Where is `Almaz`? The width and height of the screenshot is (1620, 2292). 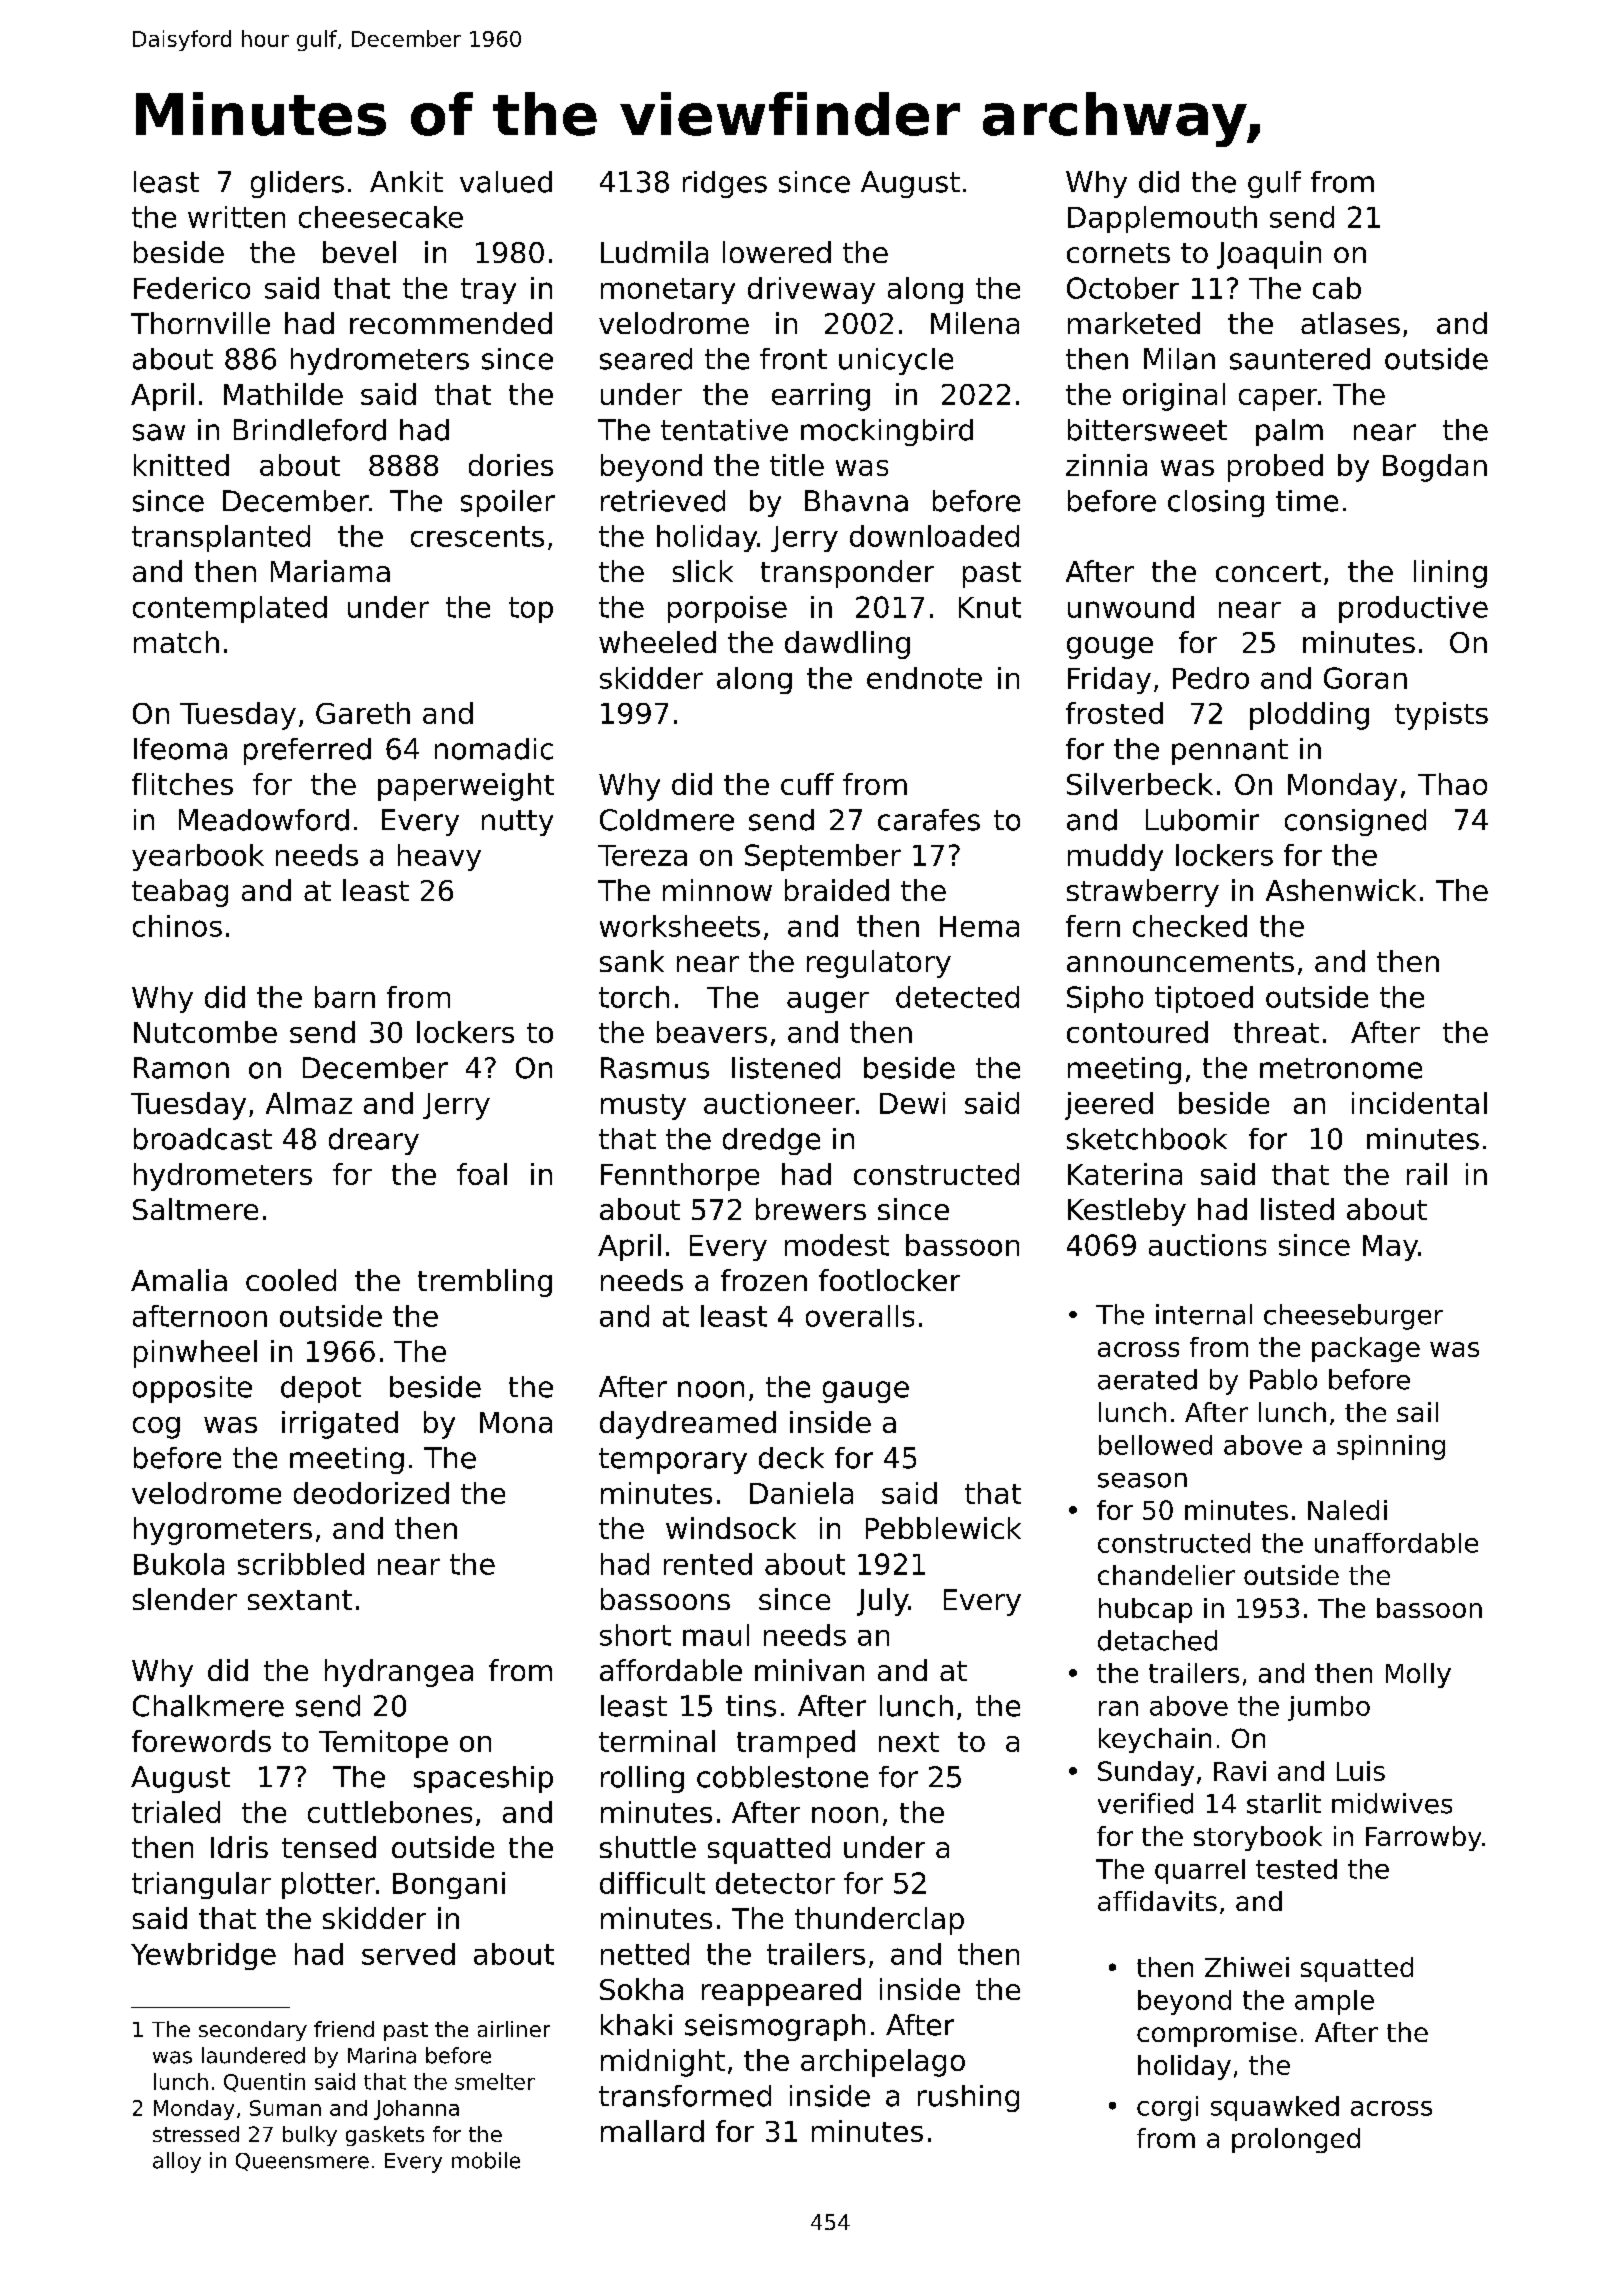 Almaz is located at coordinates (309, 1103).
